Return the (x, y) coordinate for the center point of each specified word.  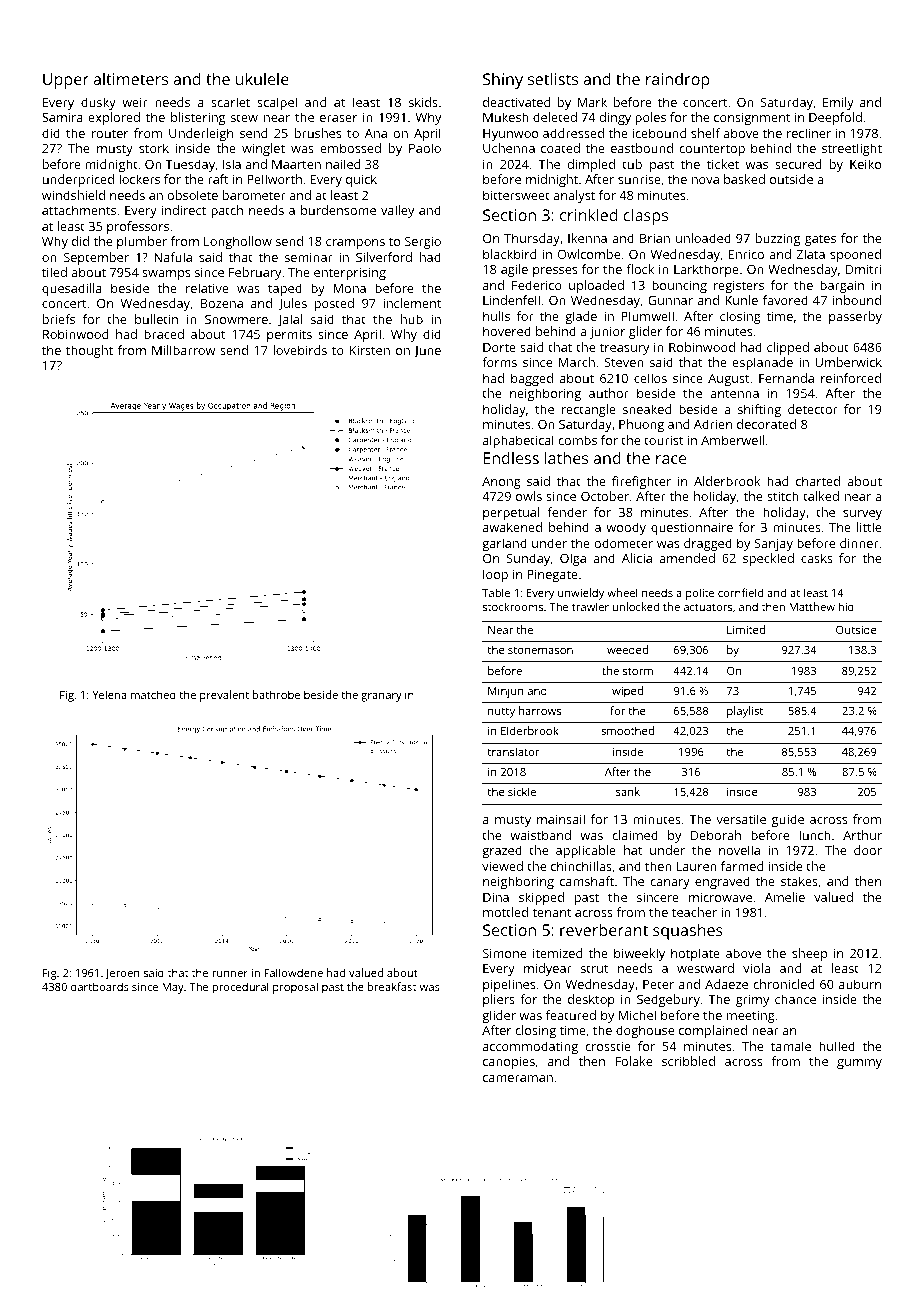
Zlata (811, 254)
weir (135, 102)
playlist (745, 712)
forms (499, 362)
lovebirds (300, 350)
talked (821, 496)
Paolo (425, 148)
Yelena (109, 694)
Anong (501, 483)
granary (381, 697)
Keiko (865, 164)
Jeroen (122, 974)
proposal (295, 988)
